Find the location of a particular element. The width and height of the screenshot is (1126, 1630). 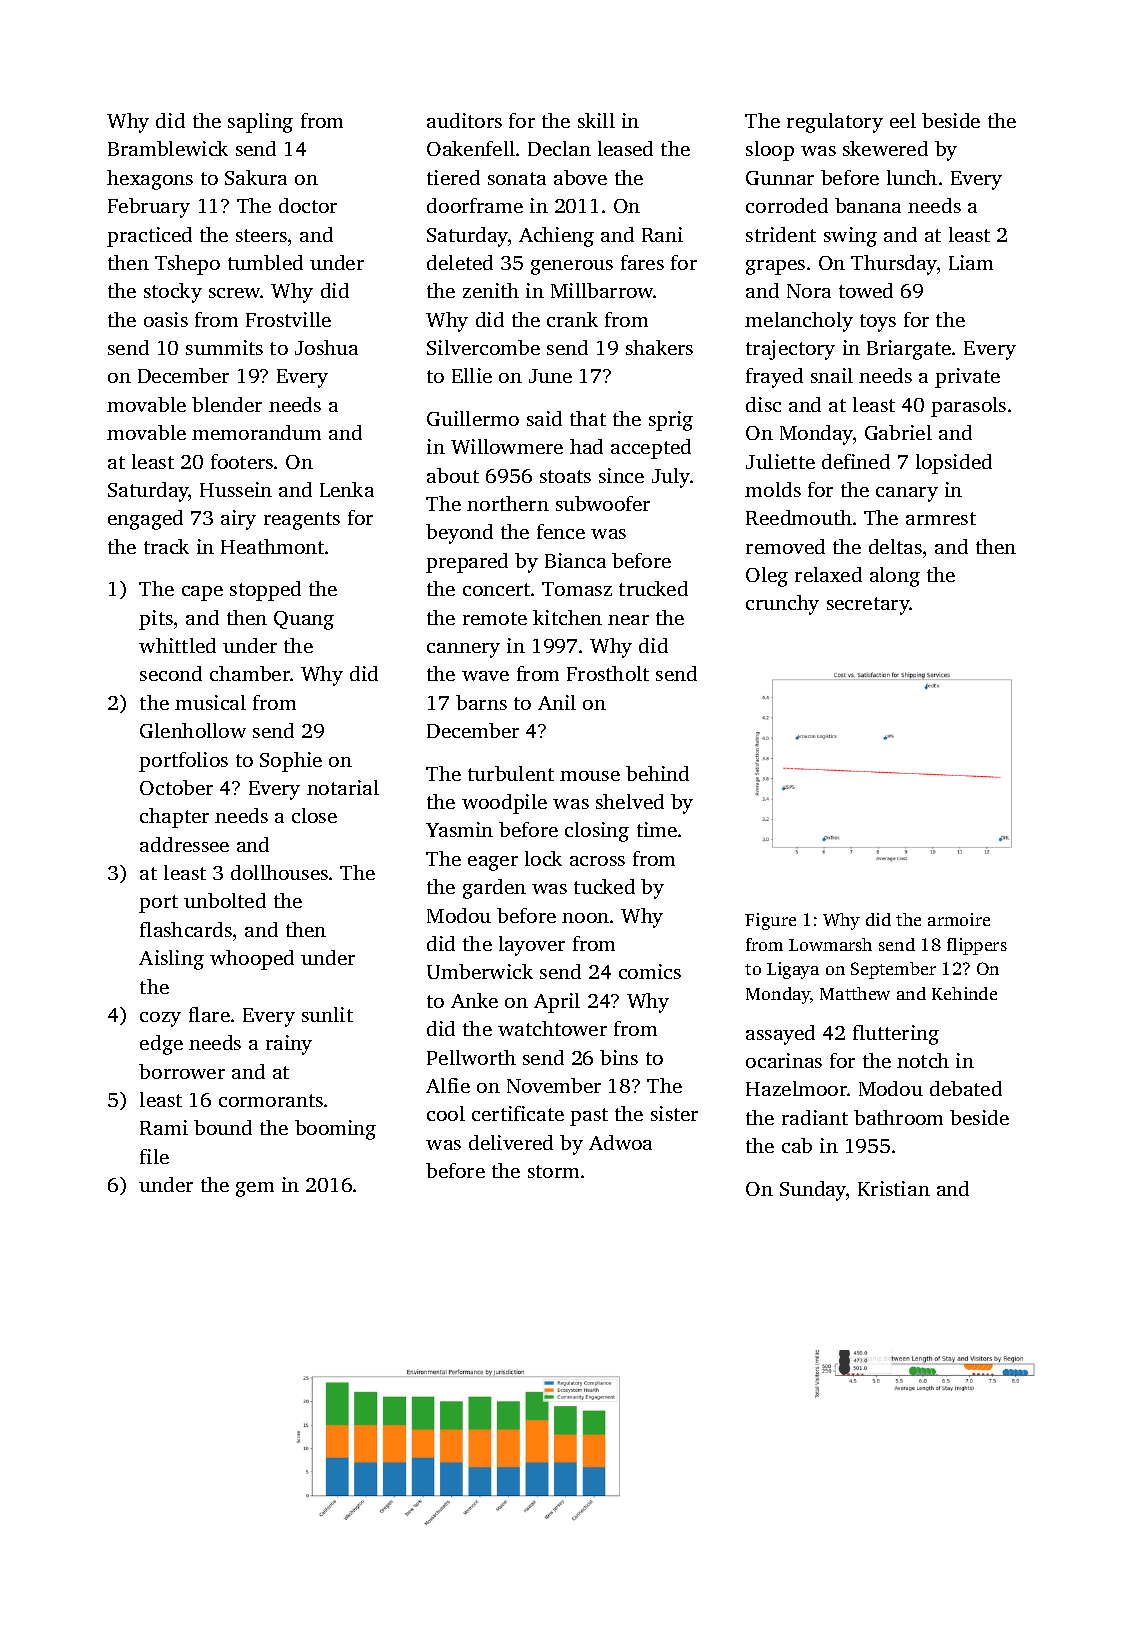

beyond is located at coordinates (459, 534).
